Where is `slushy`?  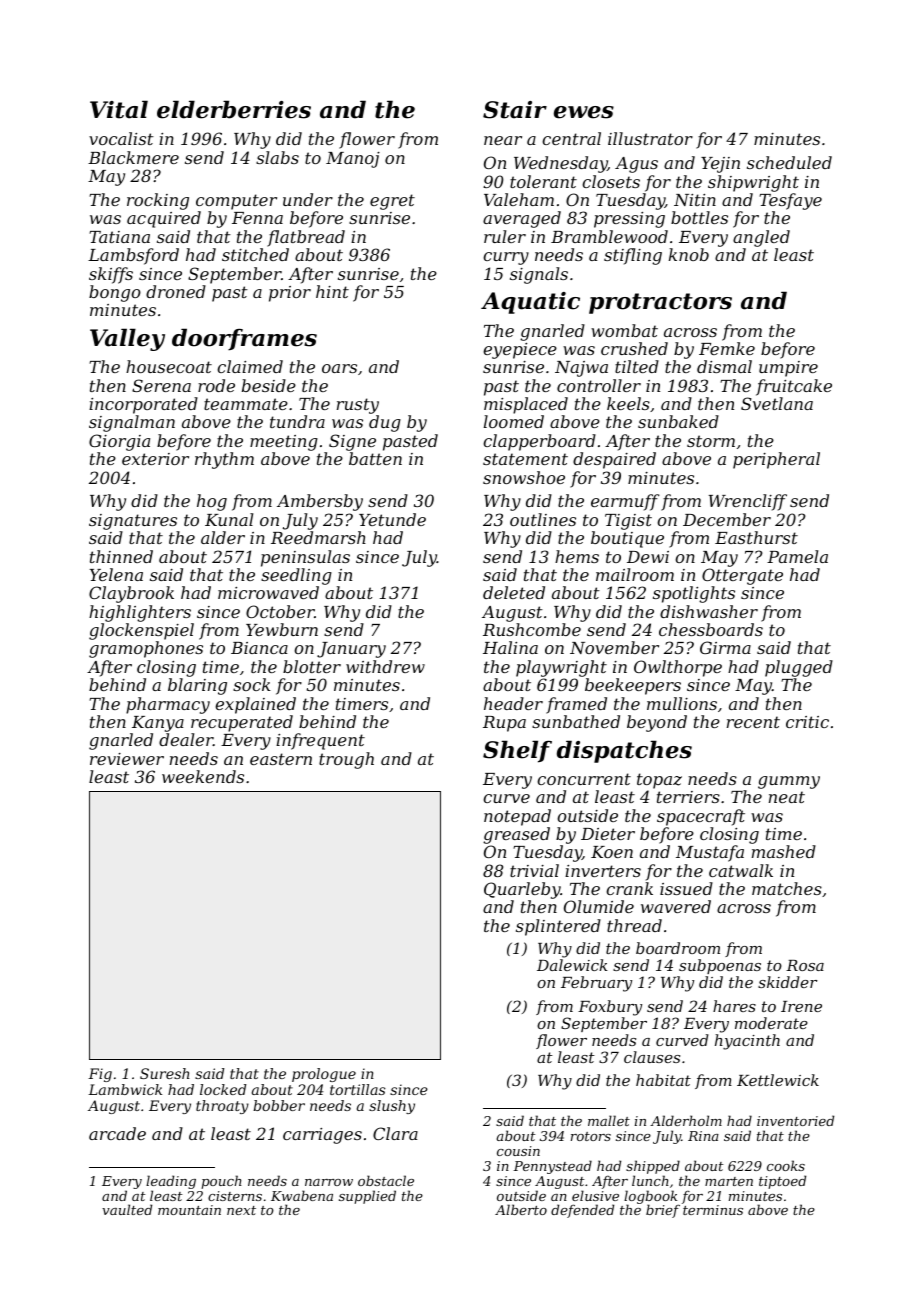
slushy is located at coordinates (392, 1107).
